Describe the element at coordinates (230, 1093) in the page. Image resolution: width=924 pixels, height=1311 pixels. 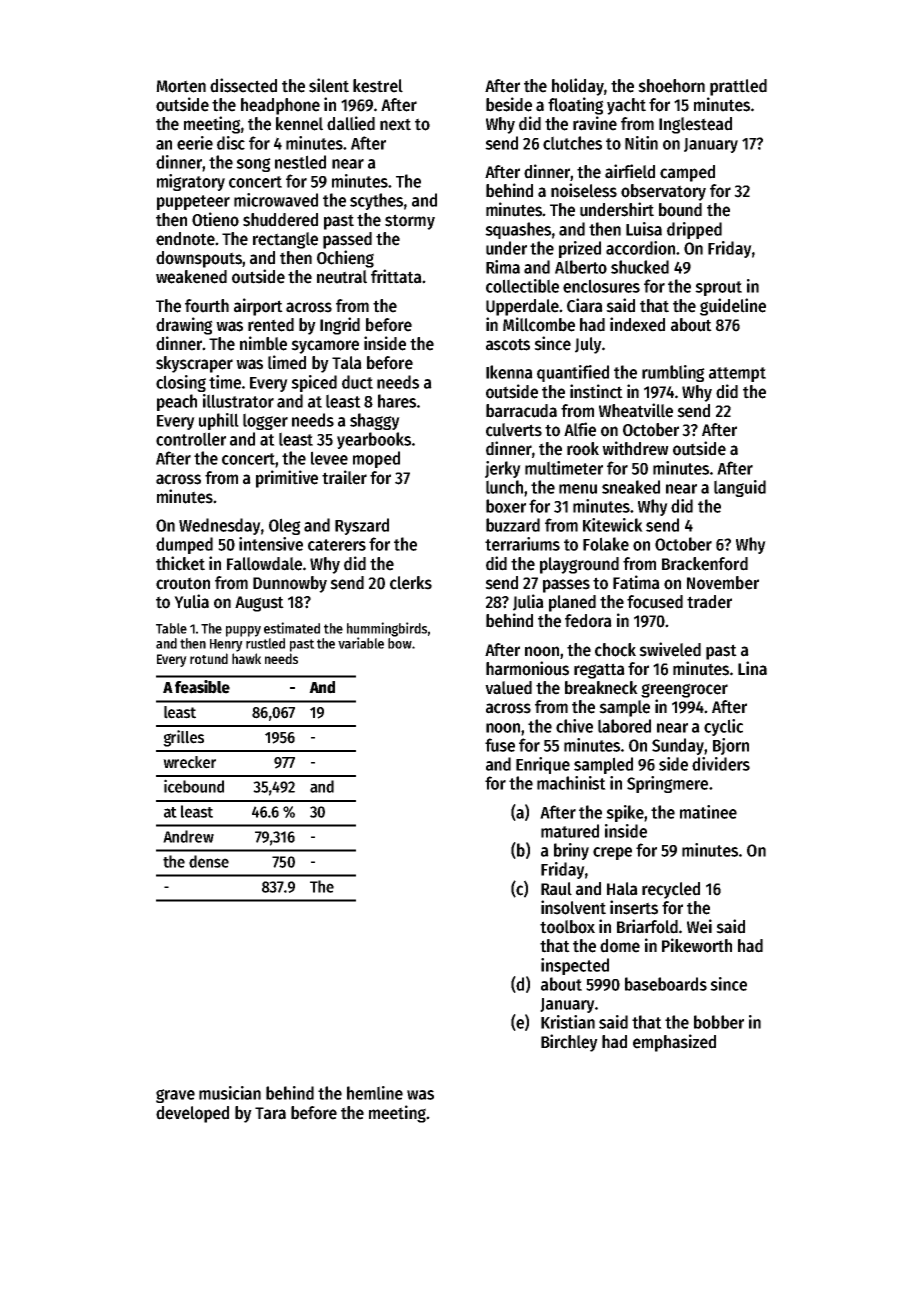
I see `musician` at that location.
